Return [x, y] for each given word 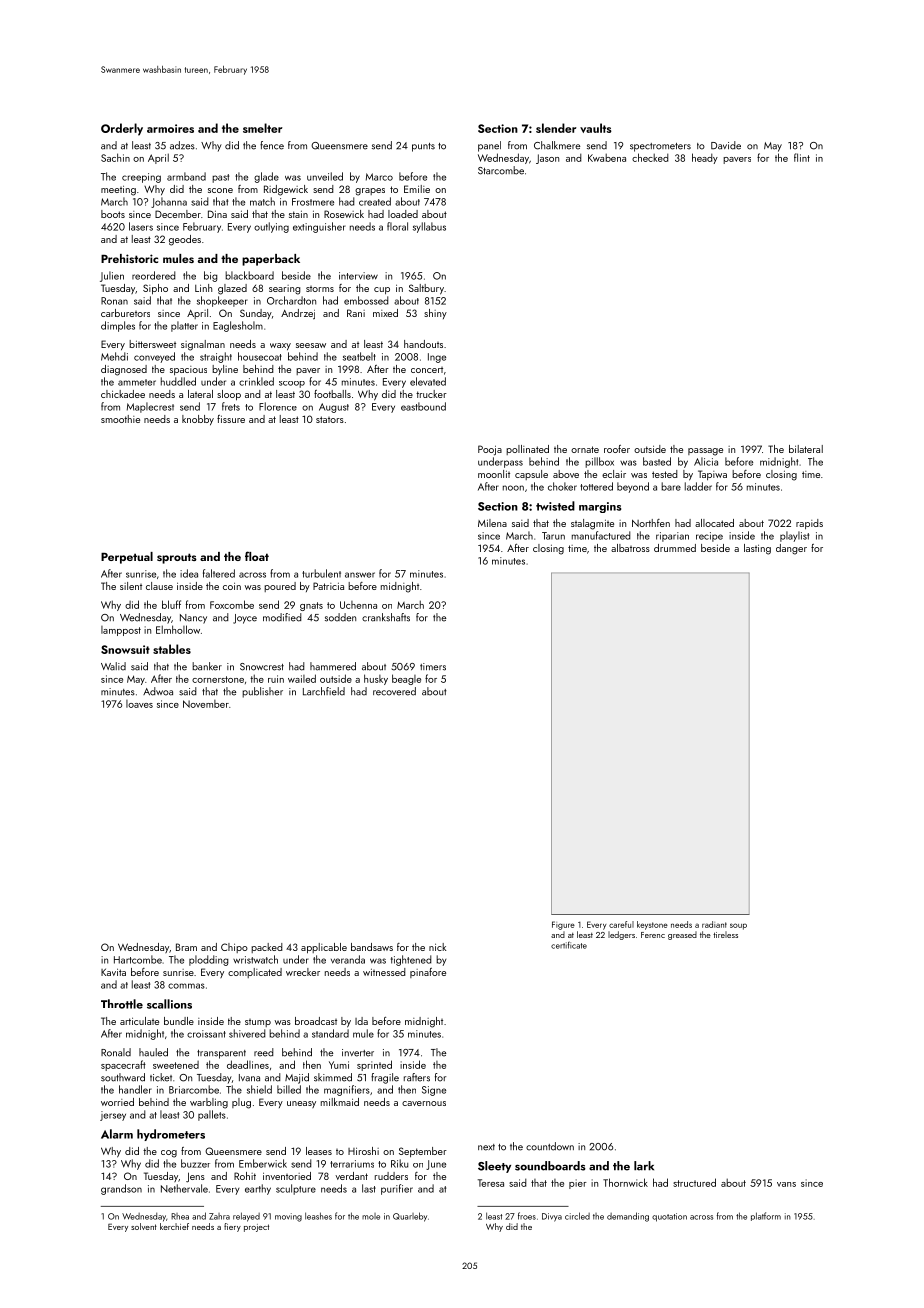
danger [791, 549]
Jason [547, 159]
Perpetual [127, 558]
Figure [563, 925]
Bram [186, 947]
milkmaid [340, 1102]
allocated [714, 523]
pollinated [527, 450]
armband [186, 176]
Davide [726, 145]
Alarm [117, 1134]
